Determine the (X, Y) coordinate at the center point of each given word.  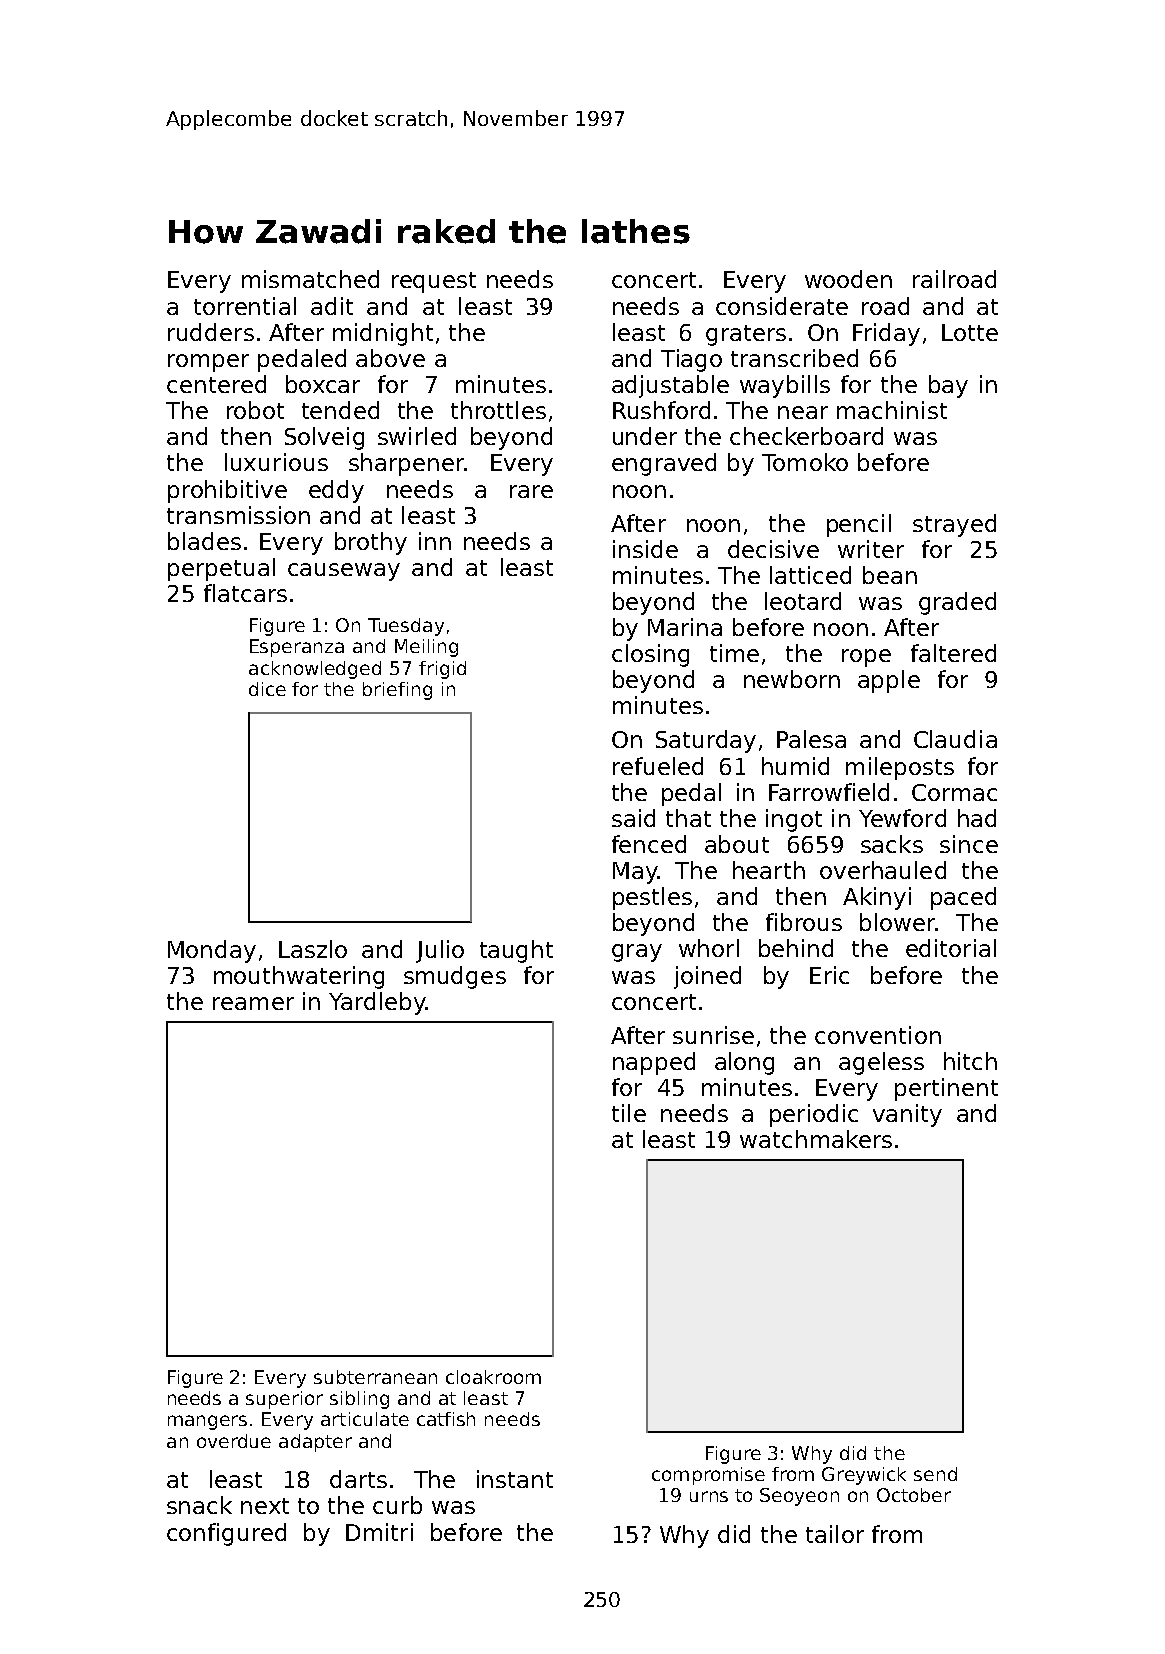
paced (963, 898)
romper (208, 363)
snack (199, 1505)
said (633, 818)
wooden (848, 279)
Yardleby (377, 1003)
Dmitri (379, 1532)
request (434, 282)
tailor (835, 1534)
